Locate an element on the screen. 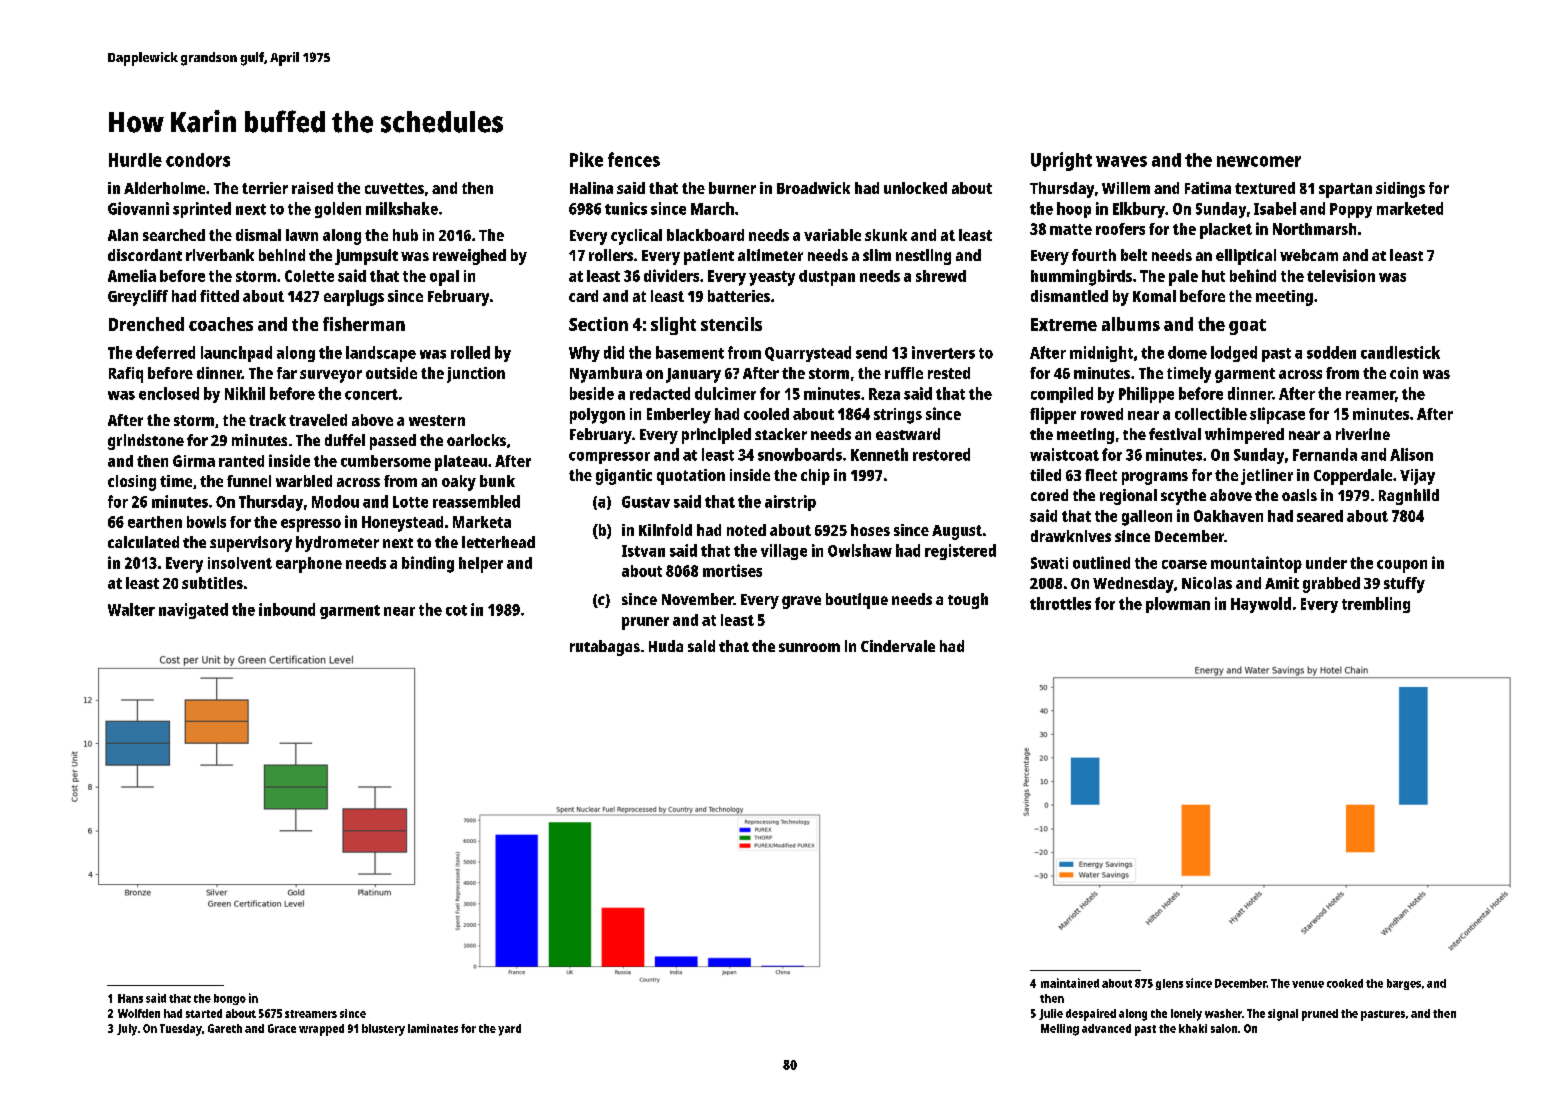 The width and height of the screenshot is (1566, 1107). cooked is located at coordinates (1345, 983).
